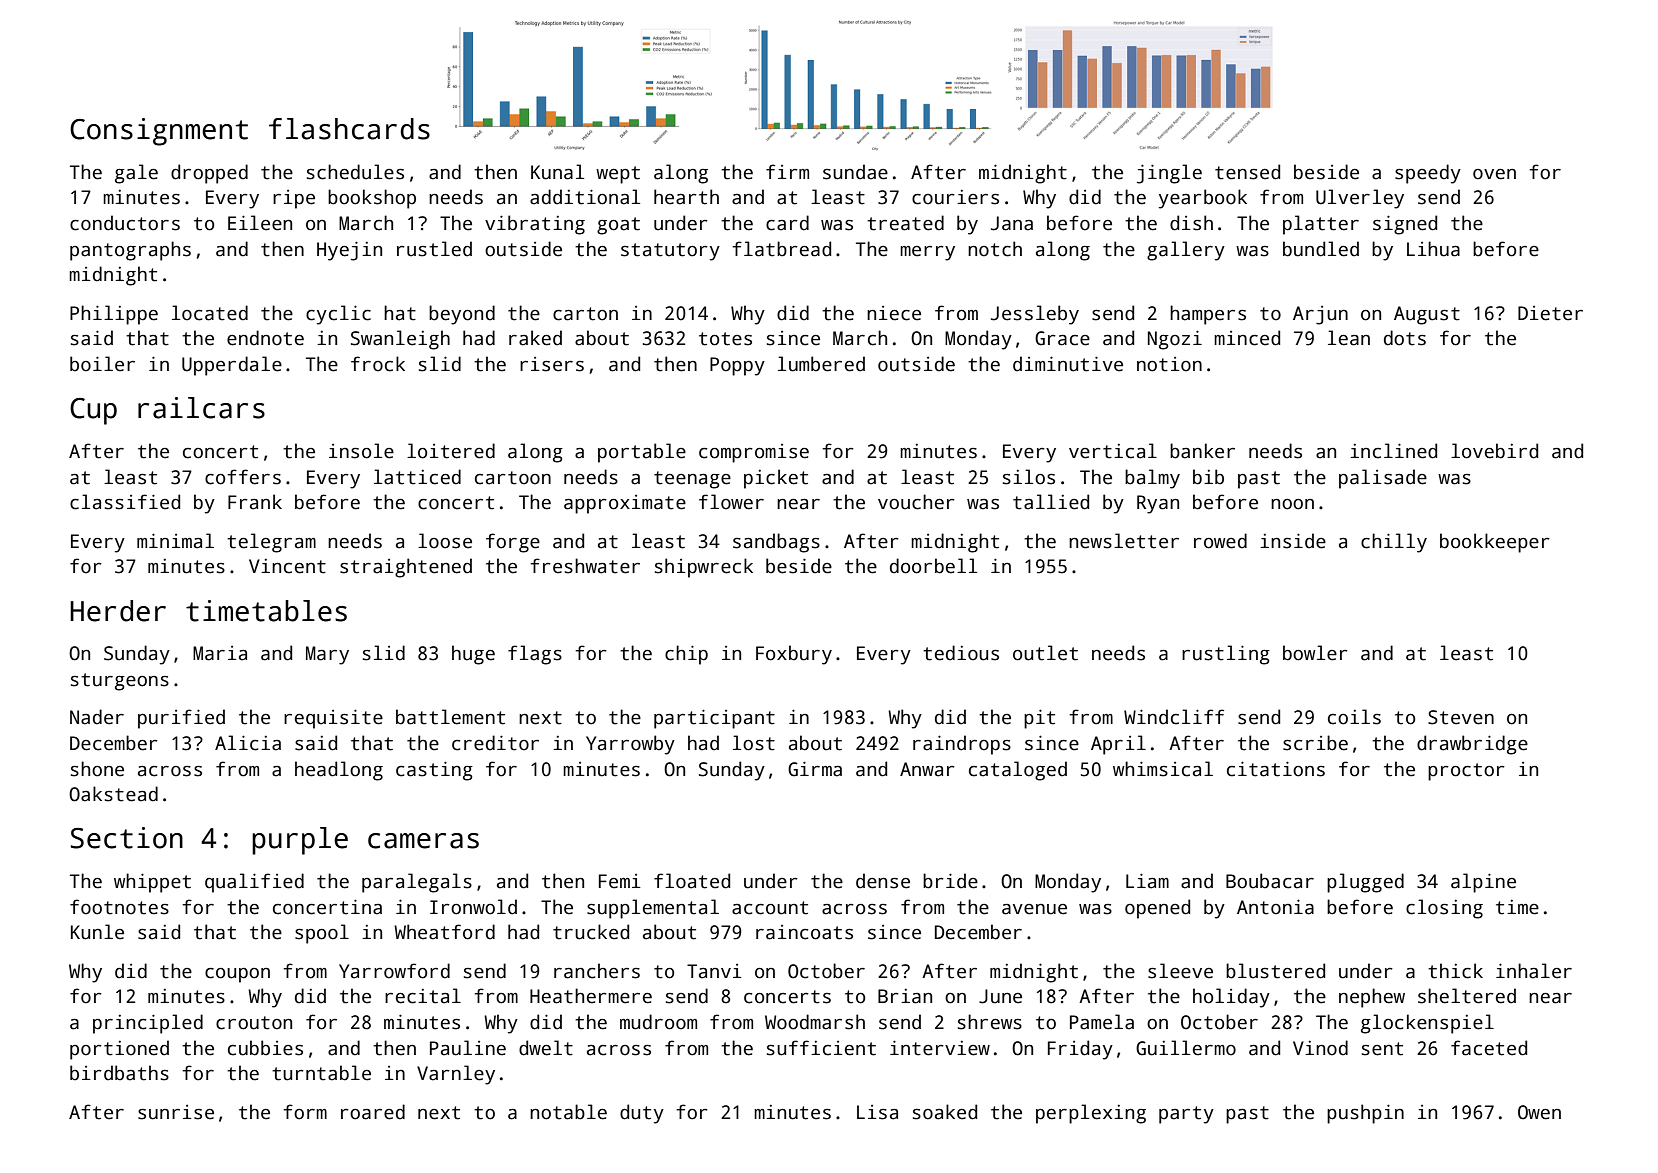 Image resolution: width=1658 pixels, height=1173 pixels. Describe the element at coordinates (321, 1073) in the page. I see `turntable` at that location.
